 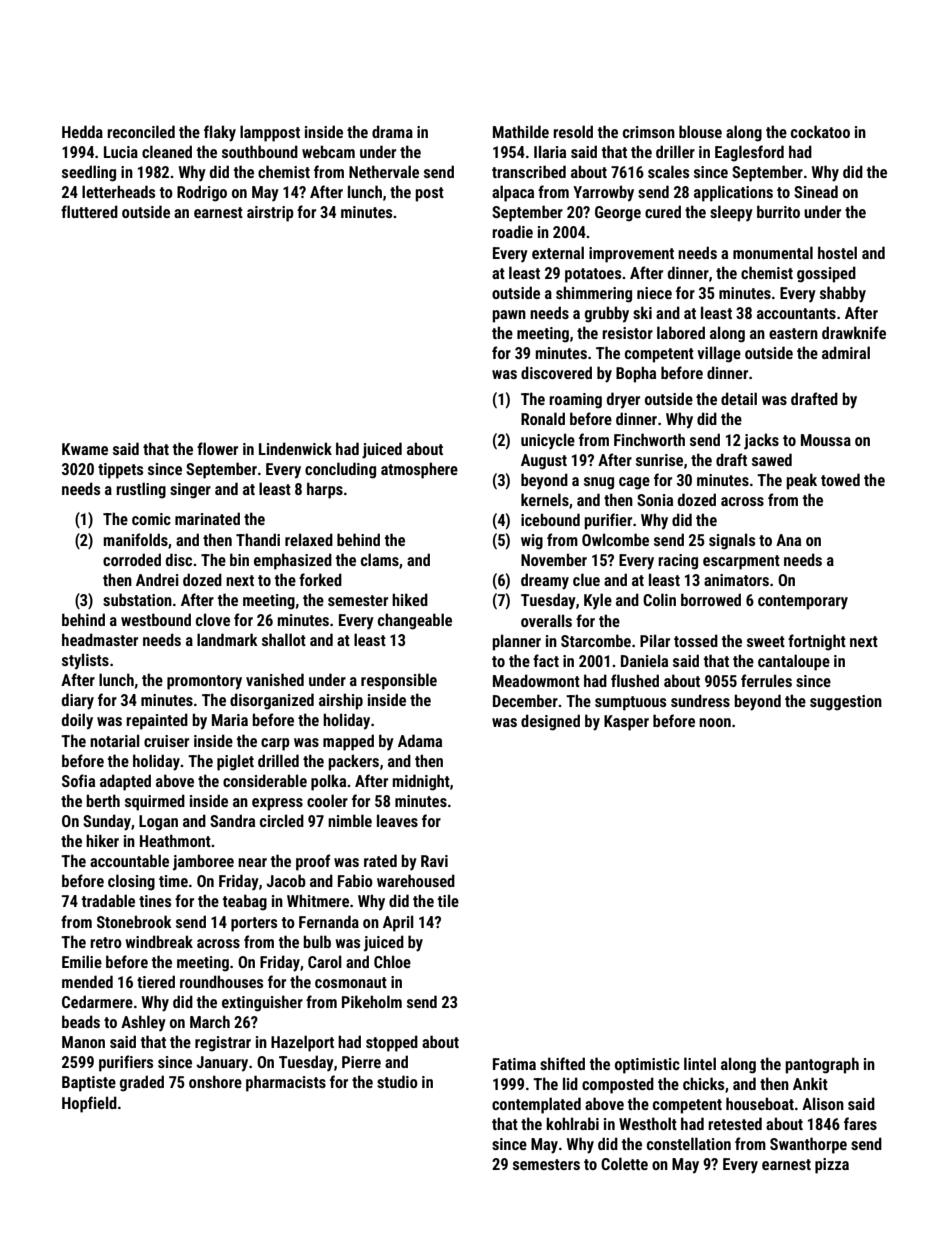 What do you see at coordinates (711, 599) in the image?
I see `borrowed` at bounding box center [711, 599].
